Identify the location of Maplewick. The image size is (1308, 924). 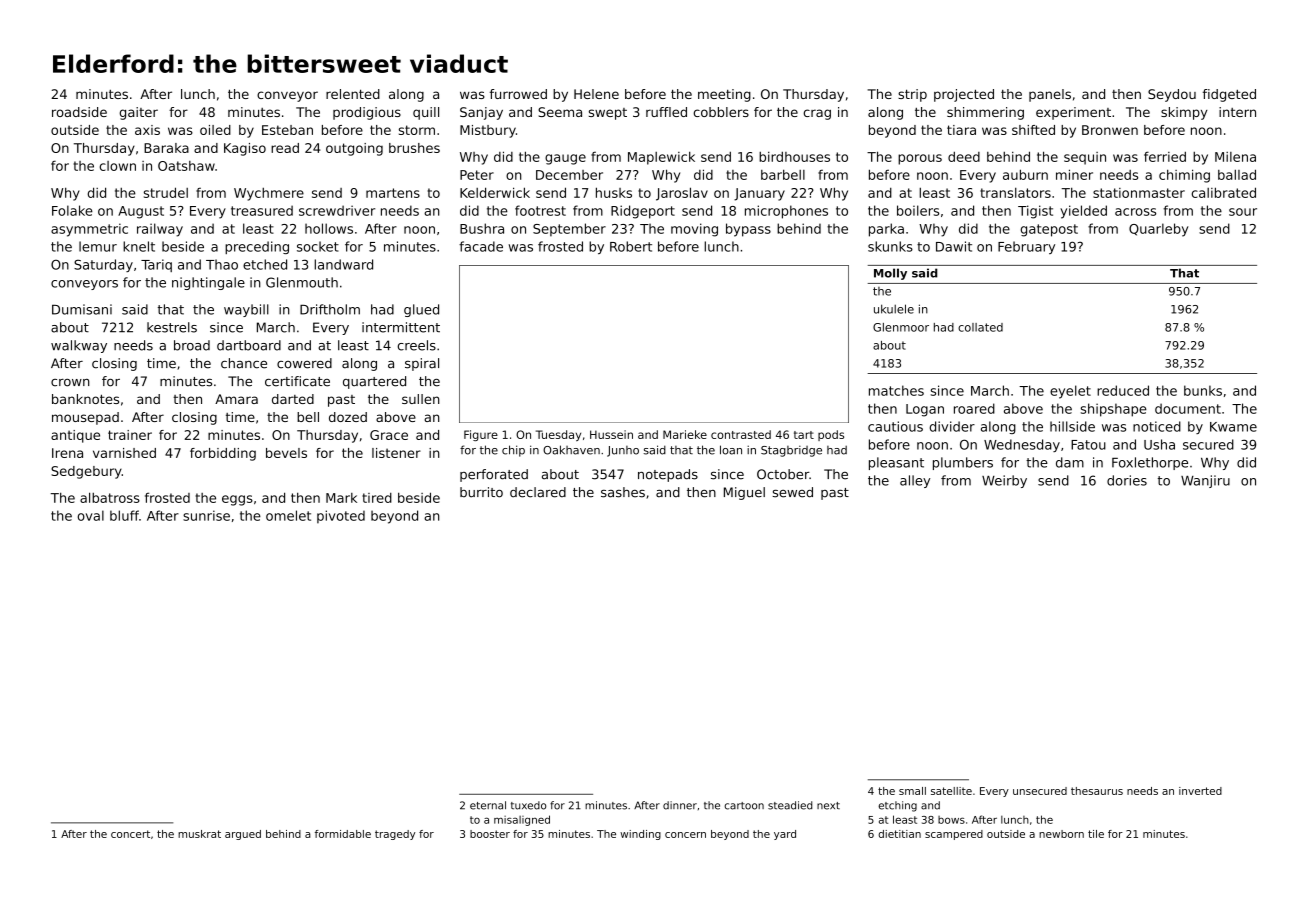
(661, 158).
